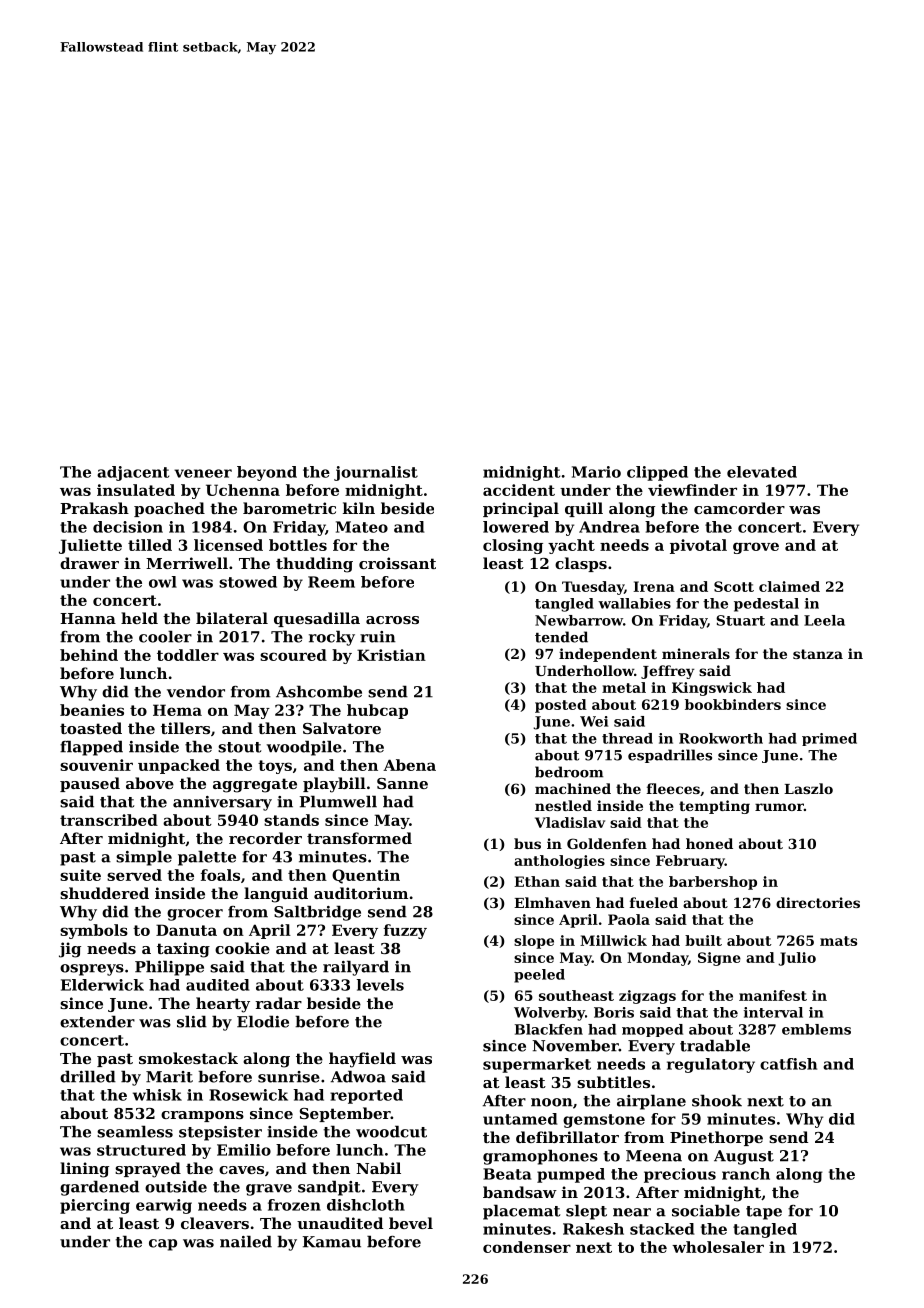 The image size is (924, 1308). I want to click on Mario, so click(596, 472).
